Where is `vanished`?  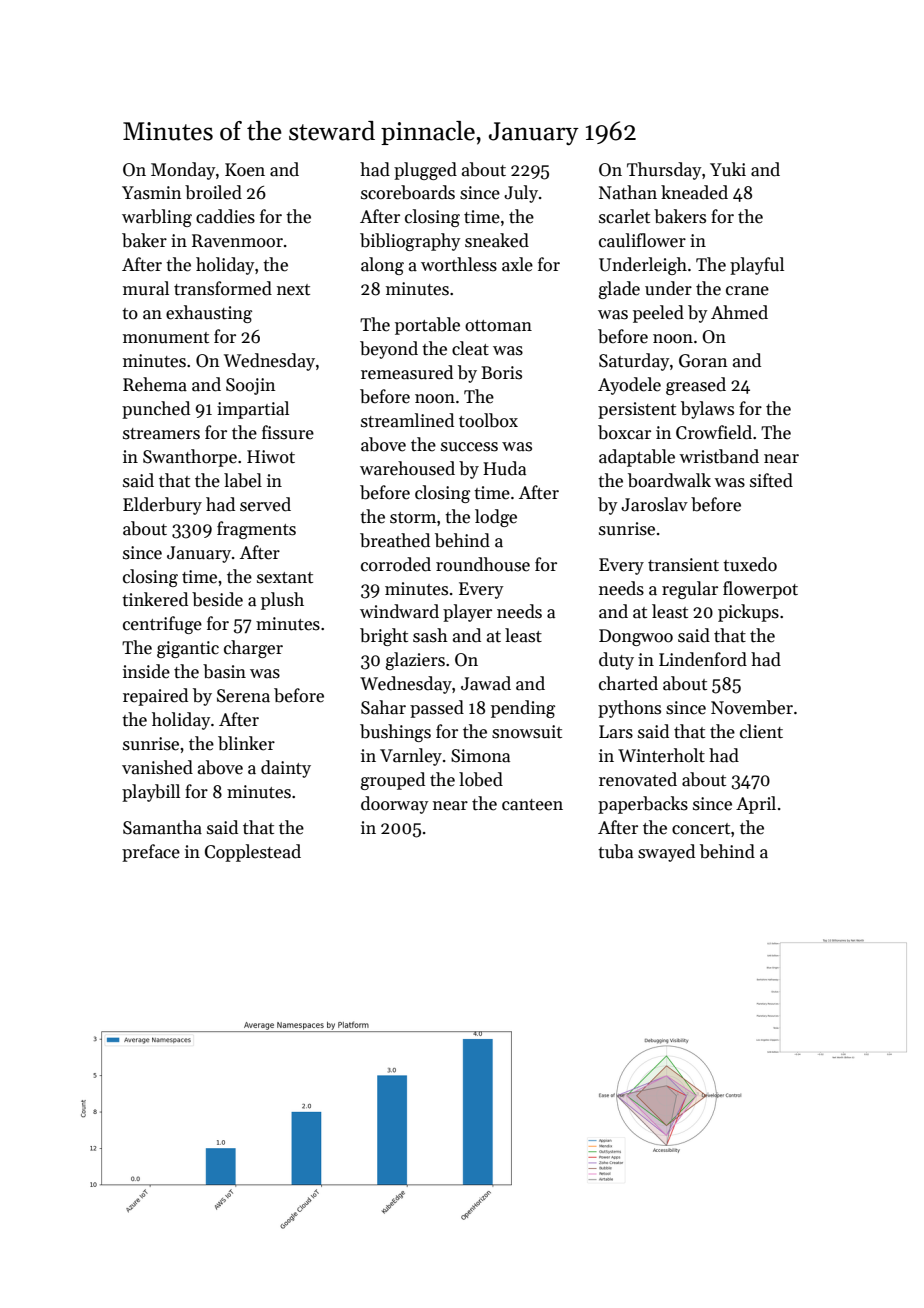
vanished is located at coordinates (157, 767).
